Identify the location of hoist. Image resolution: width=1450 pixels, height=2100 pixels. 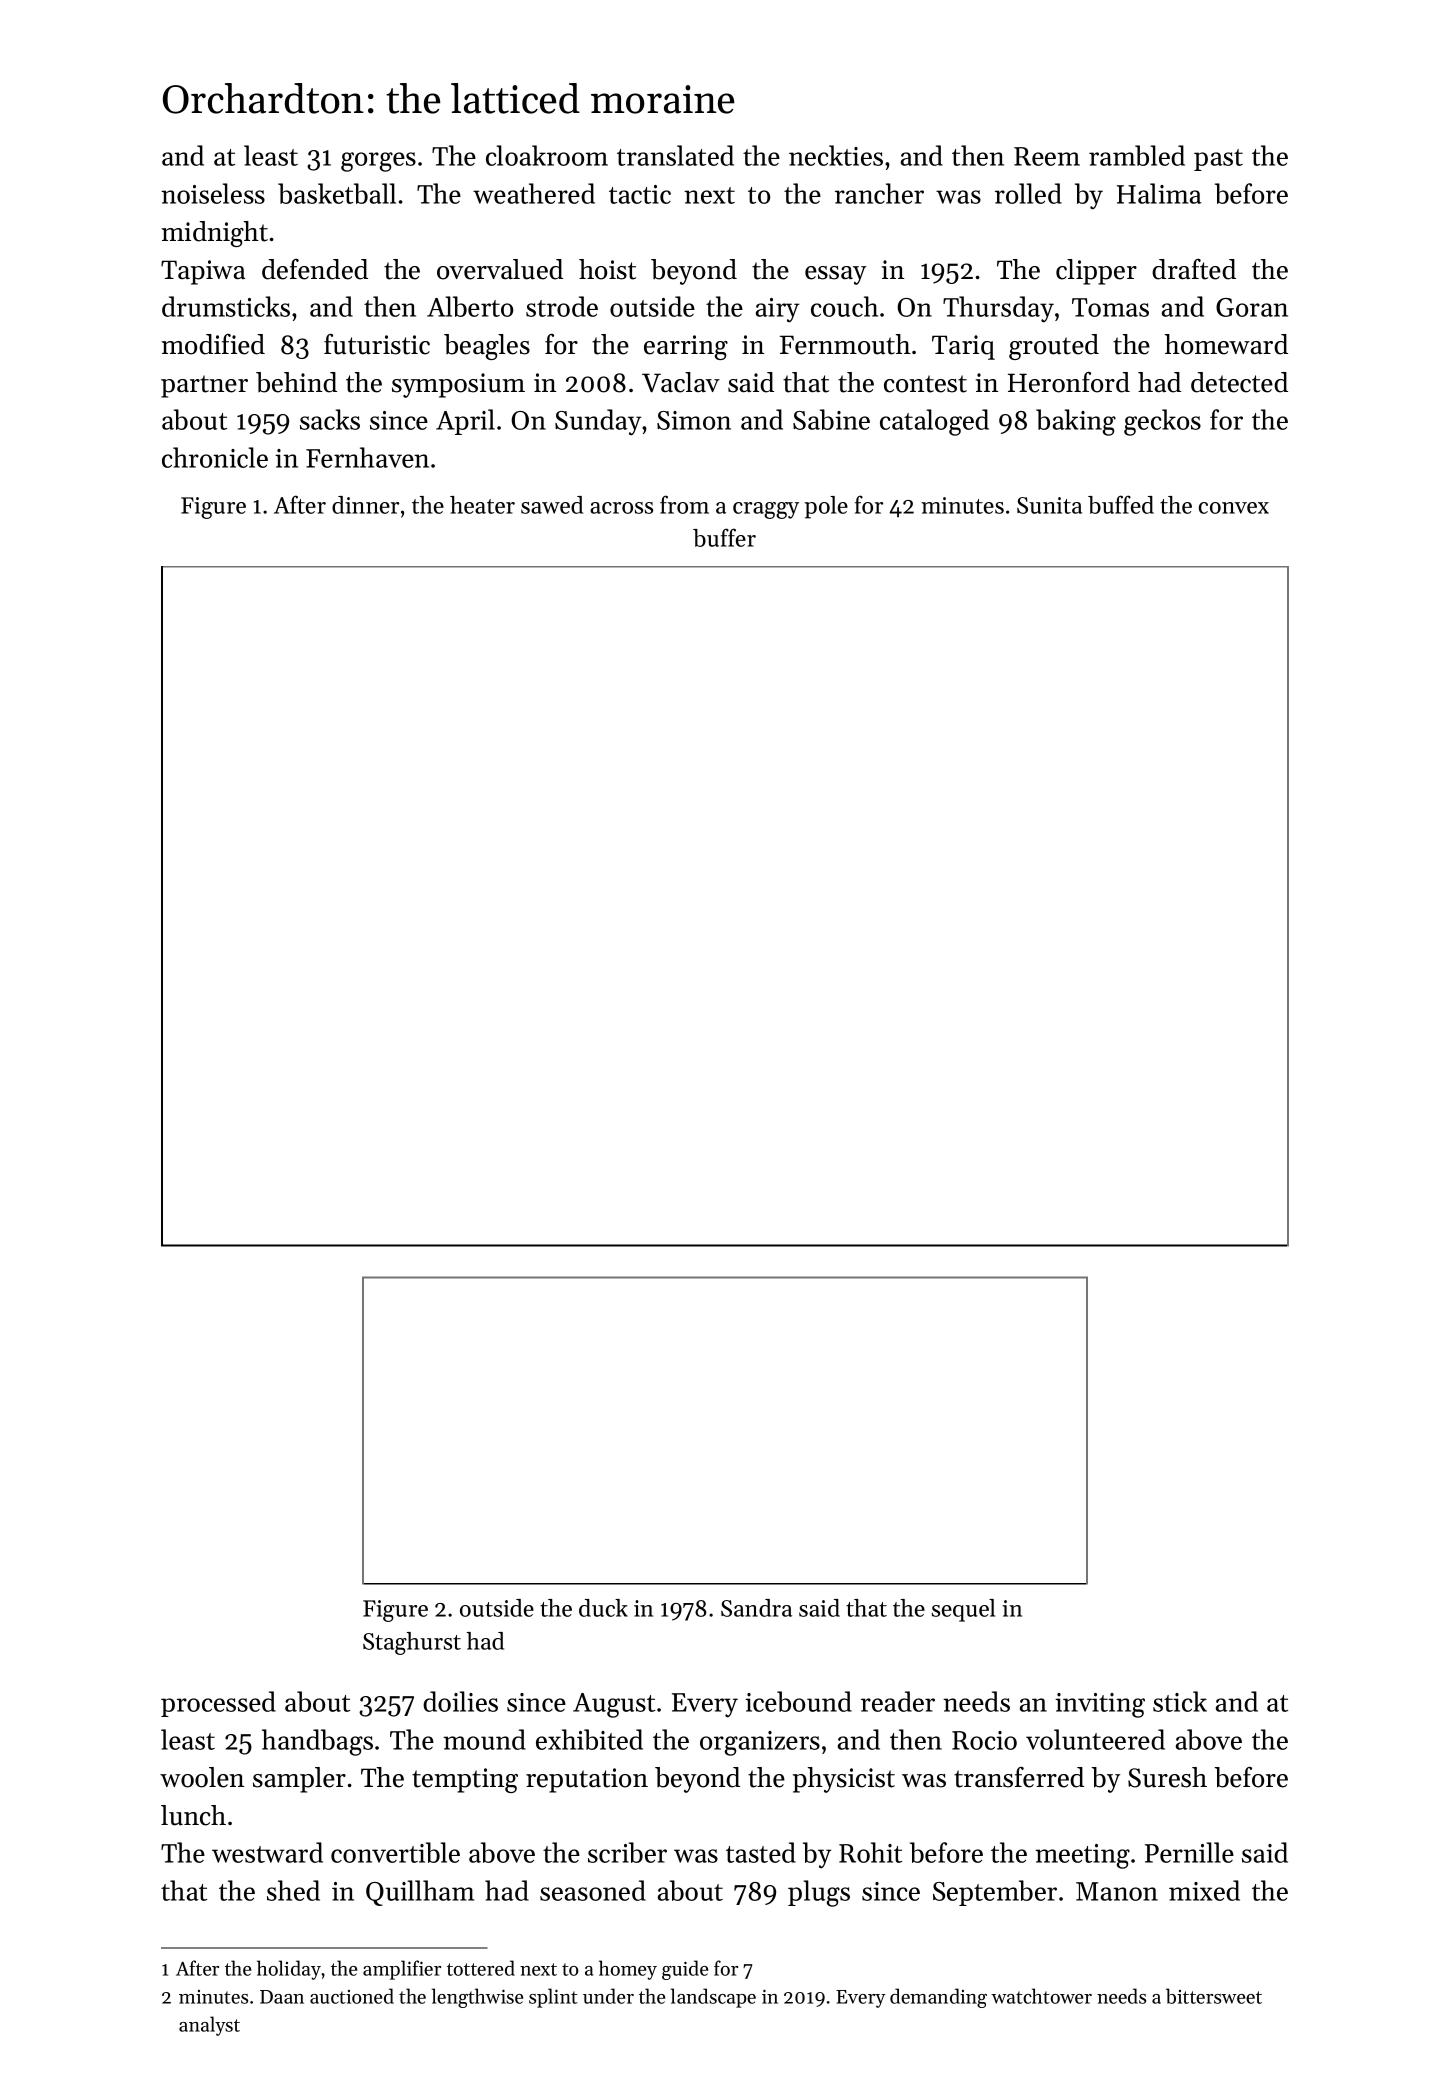
(607, 269).
